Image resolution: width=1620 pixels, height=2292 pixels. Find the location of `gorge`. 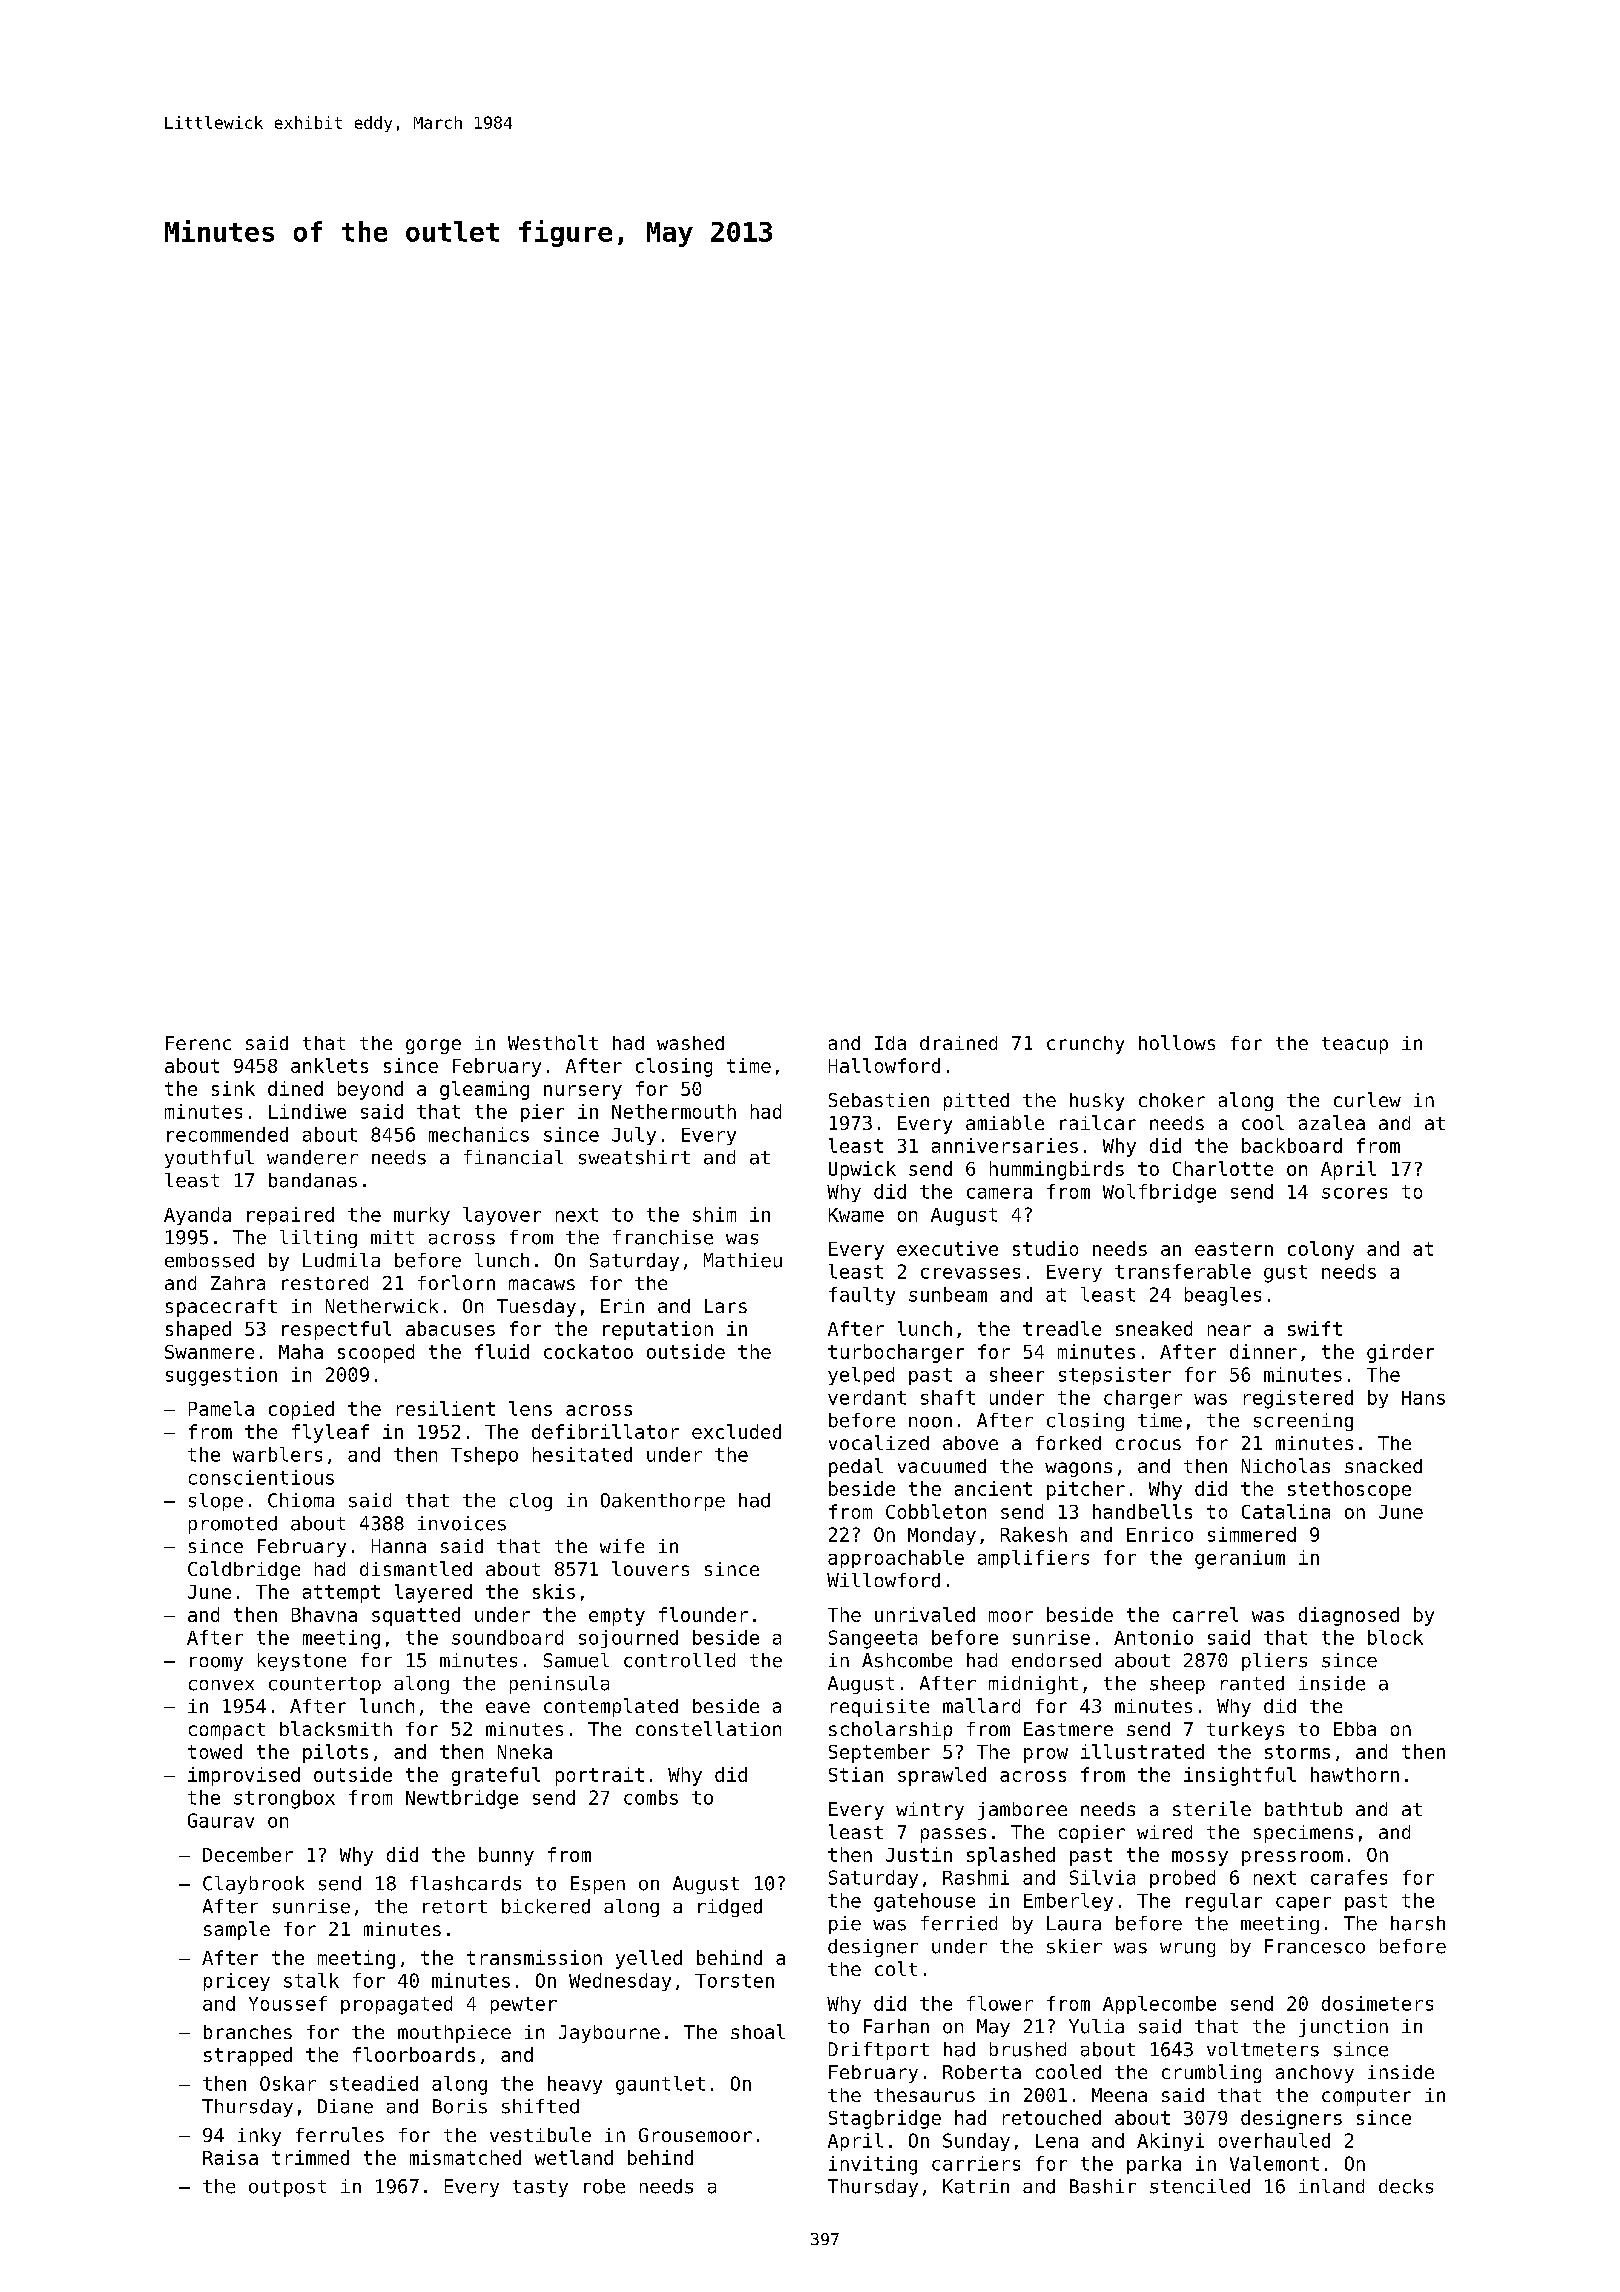

gorge is located at coordinates (433, 1046).
